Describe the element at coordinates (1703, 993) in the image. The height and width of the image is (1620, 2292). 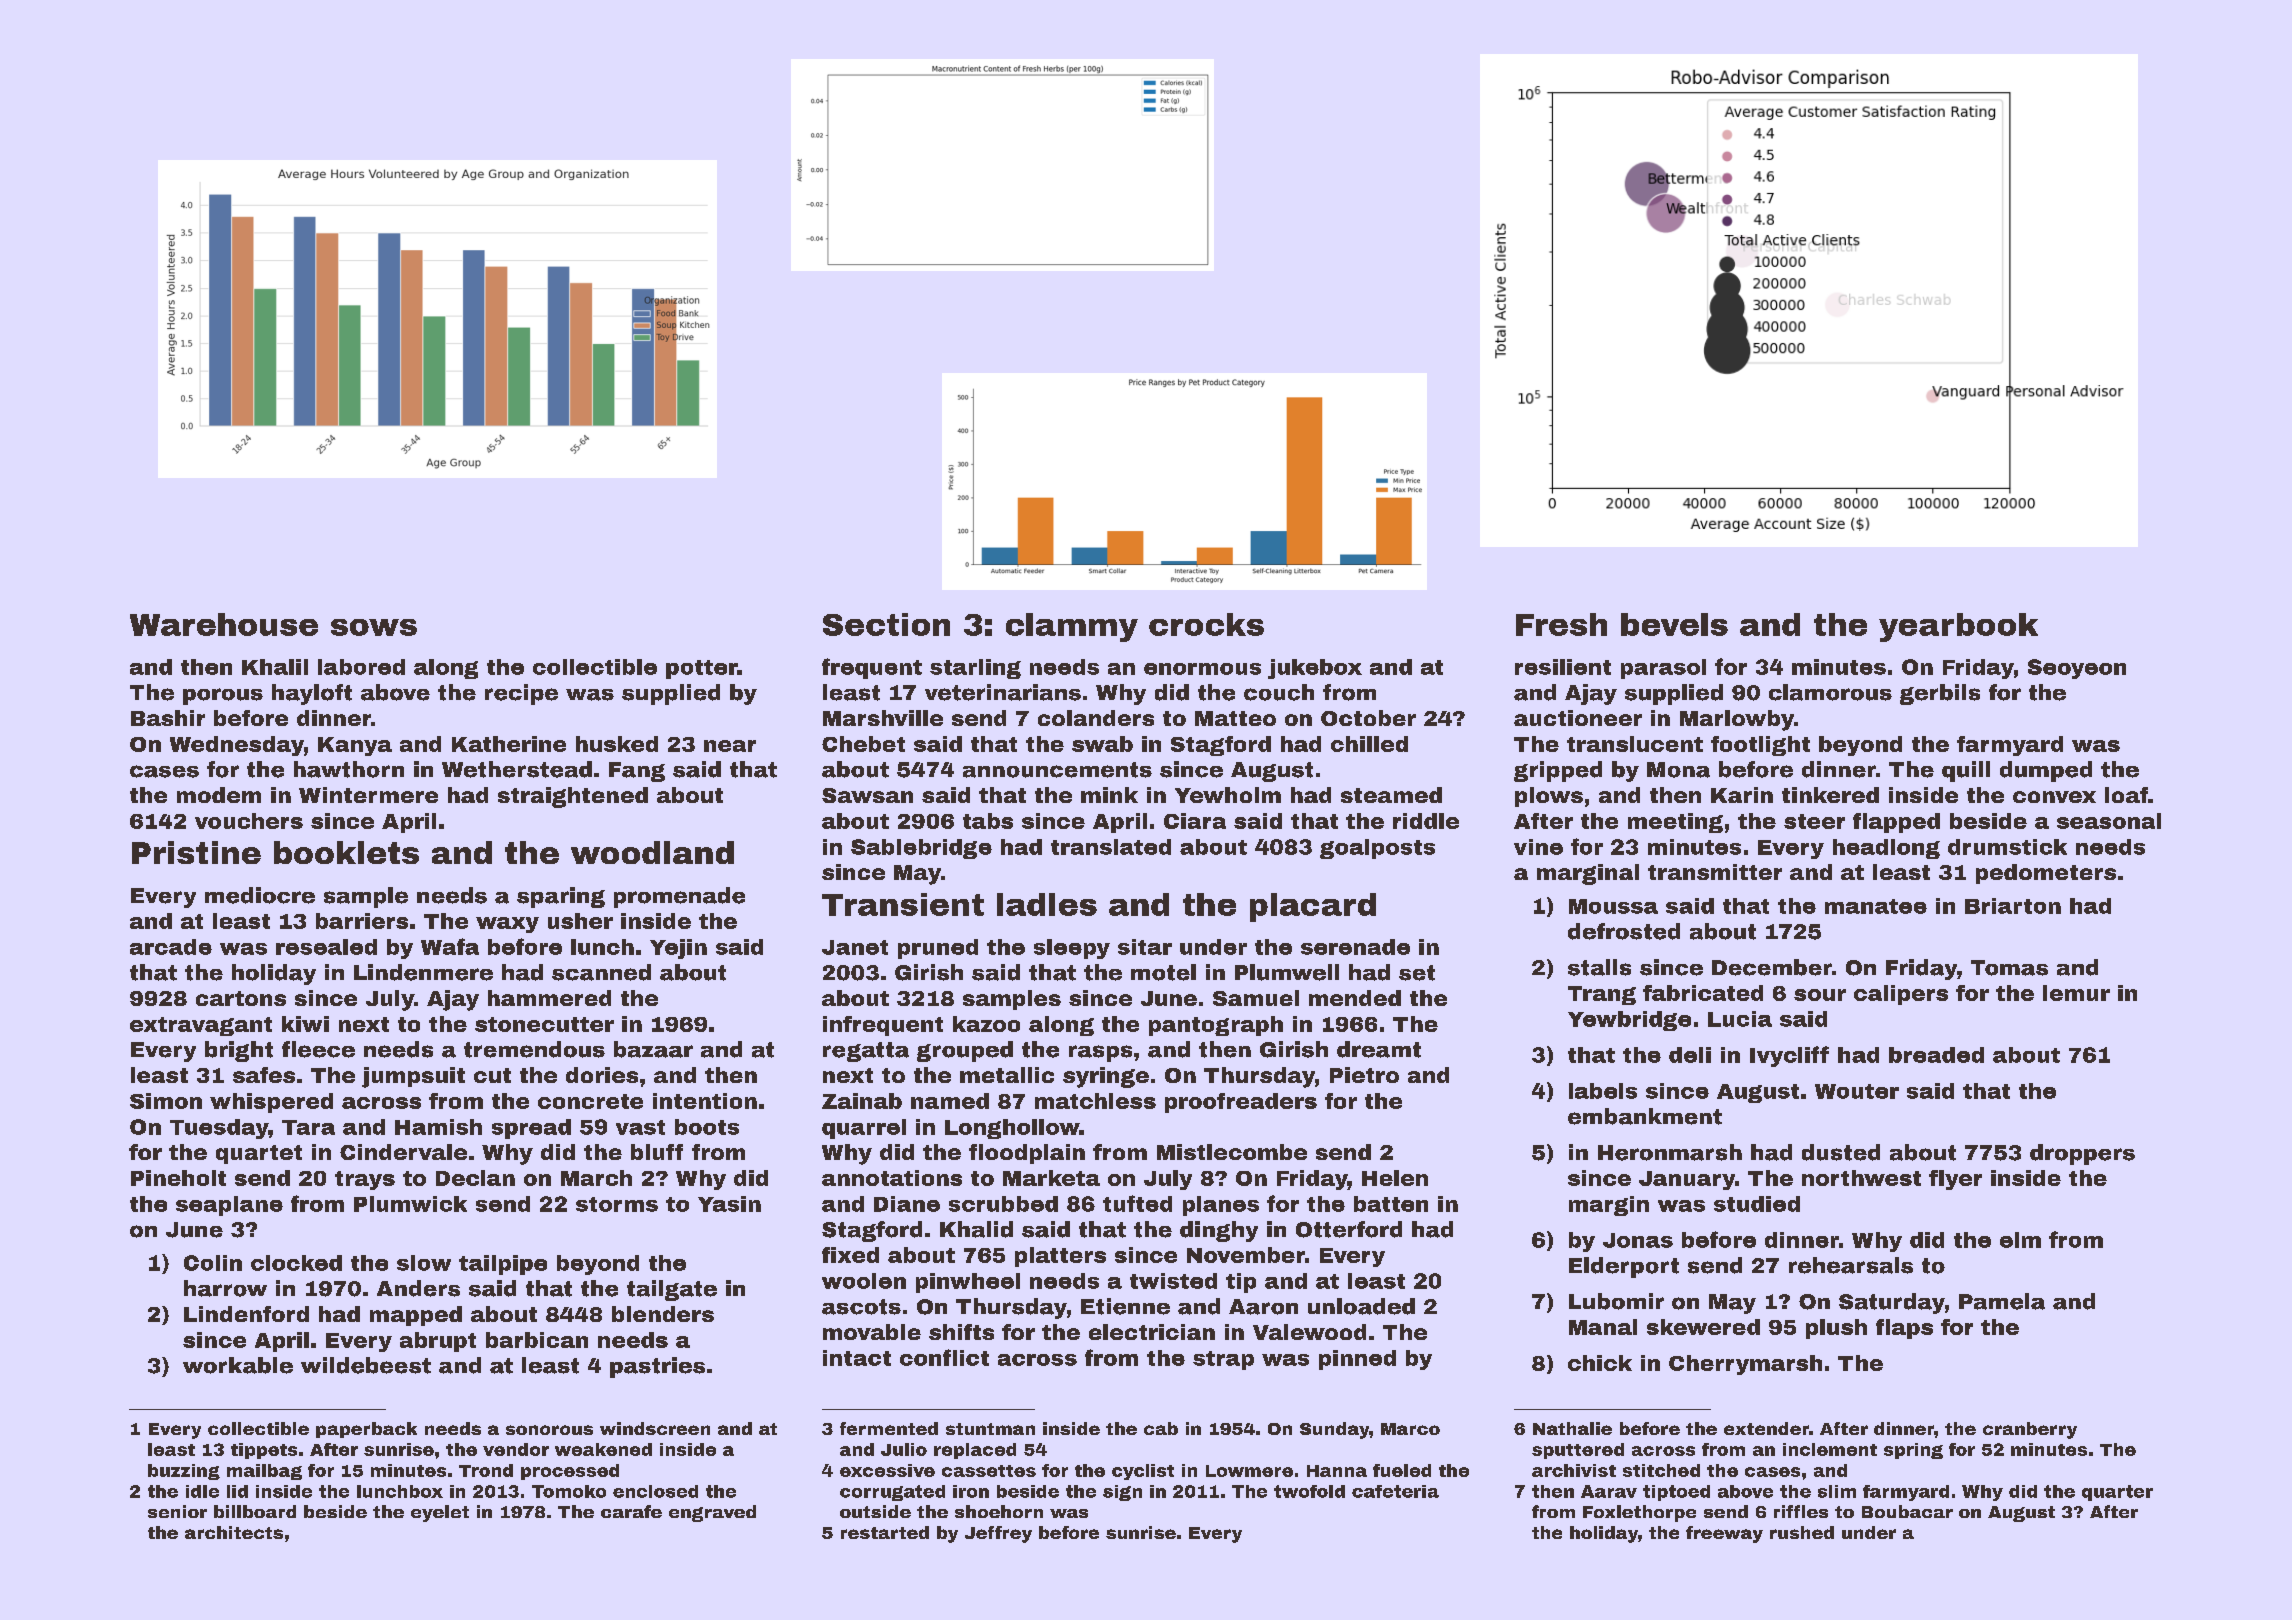
I see `fabricated` at that location.
